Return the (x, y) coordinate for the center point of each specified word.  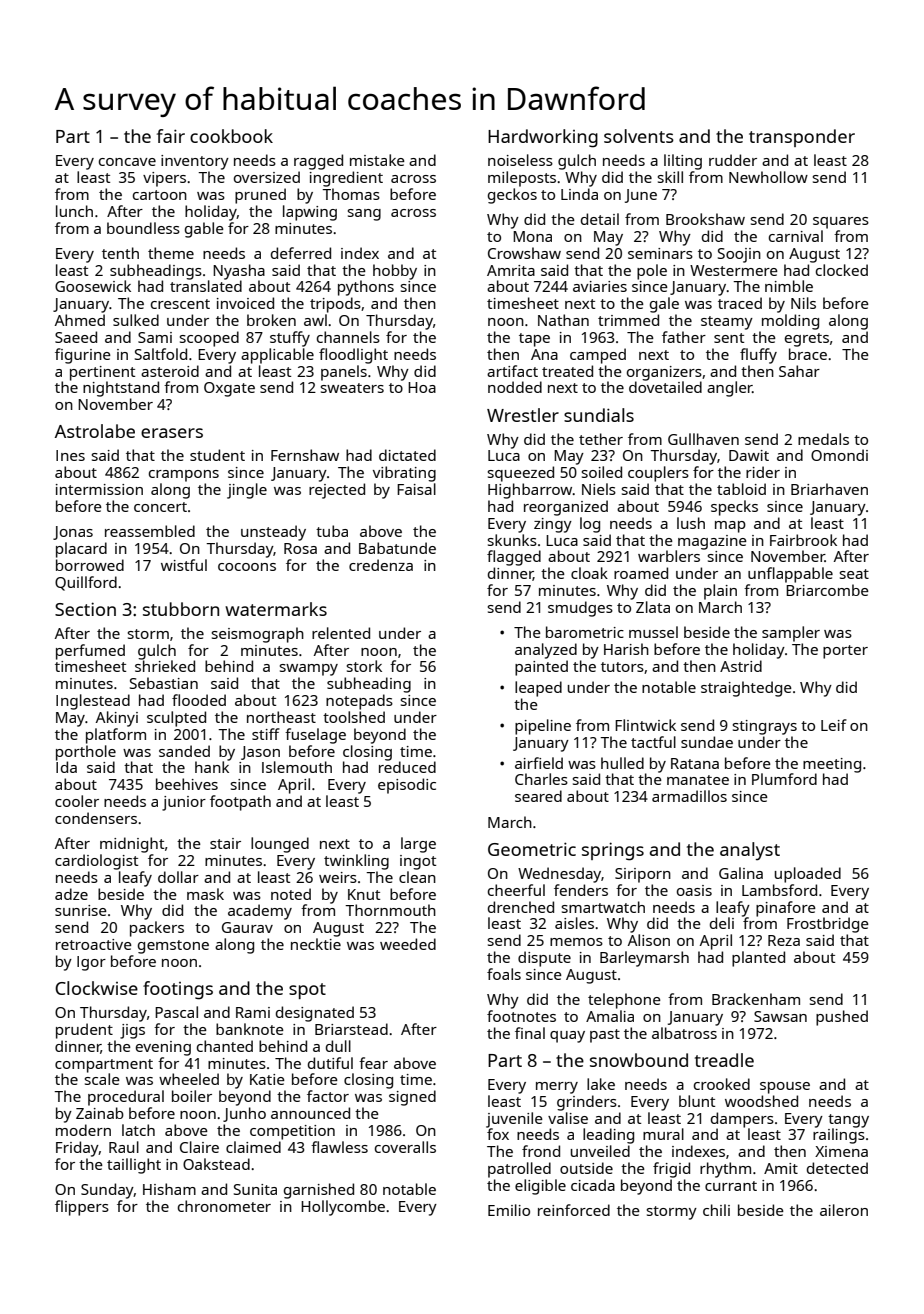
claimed (253, 1147)
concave (127, 162)
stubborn (181, 609)
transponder (802, 138)
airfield (539, 763)
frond (541, 1151)
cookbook (231, 136)
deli (722, 923)
